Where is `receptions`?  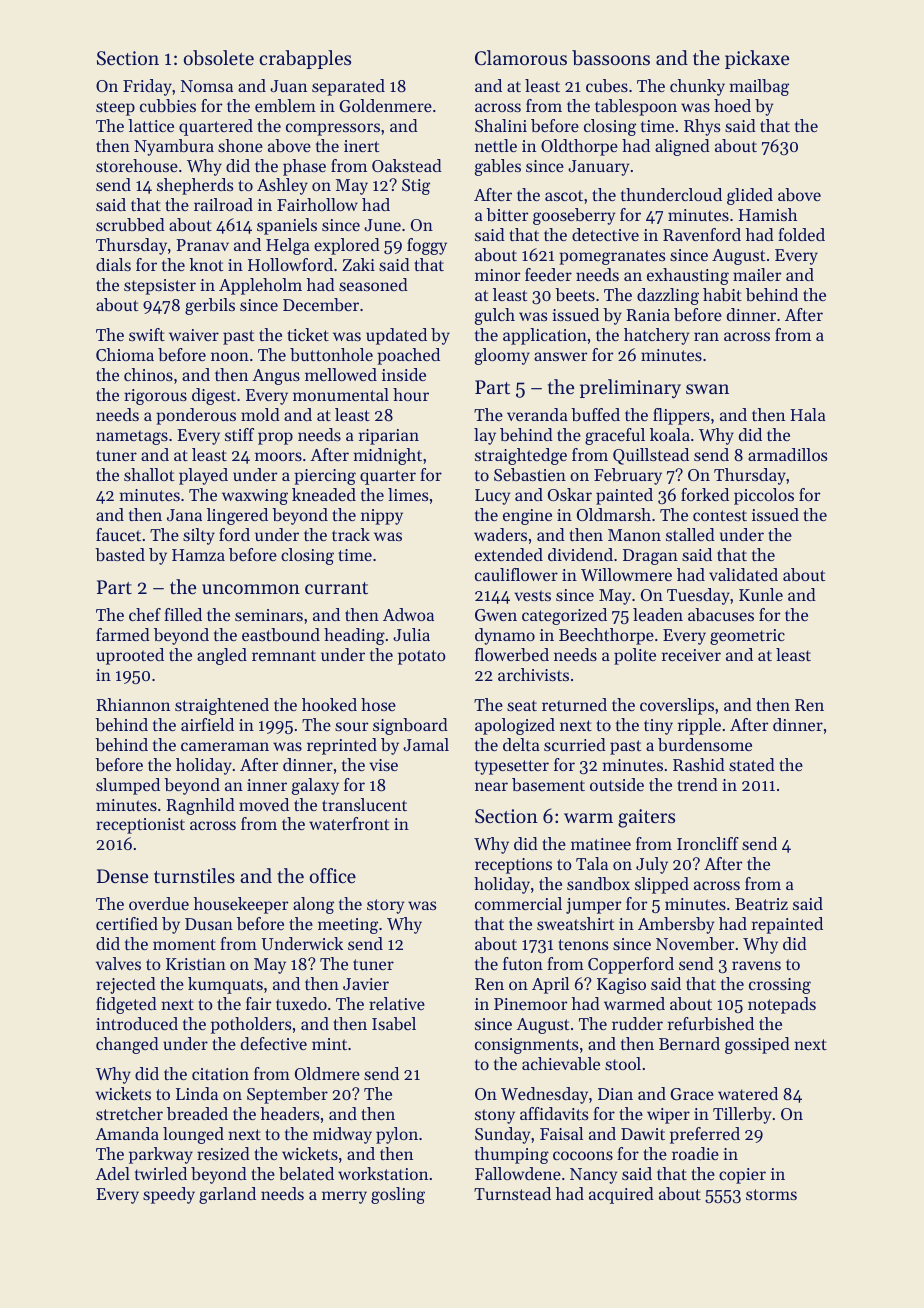 receptions is located at coordinates (513, 866).
